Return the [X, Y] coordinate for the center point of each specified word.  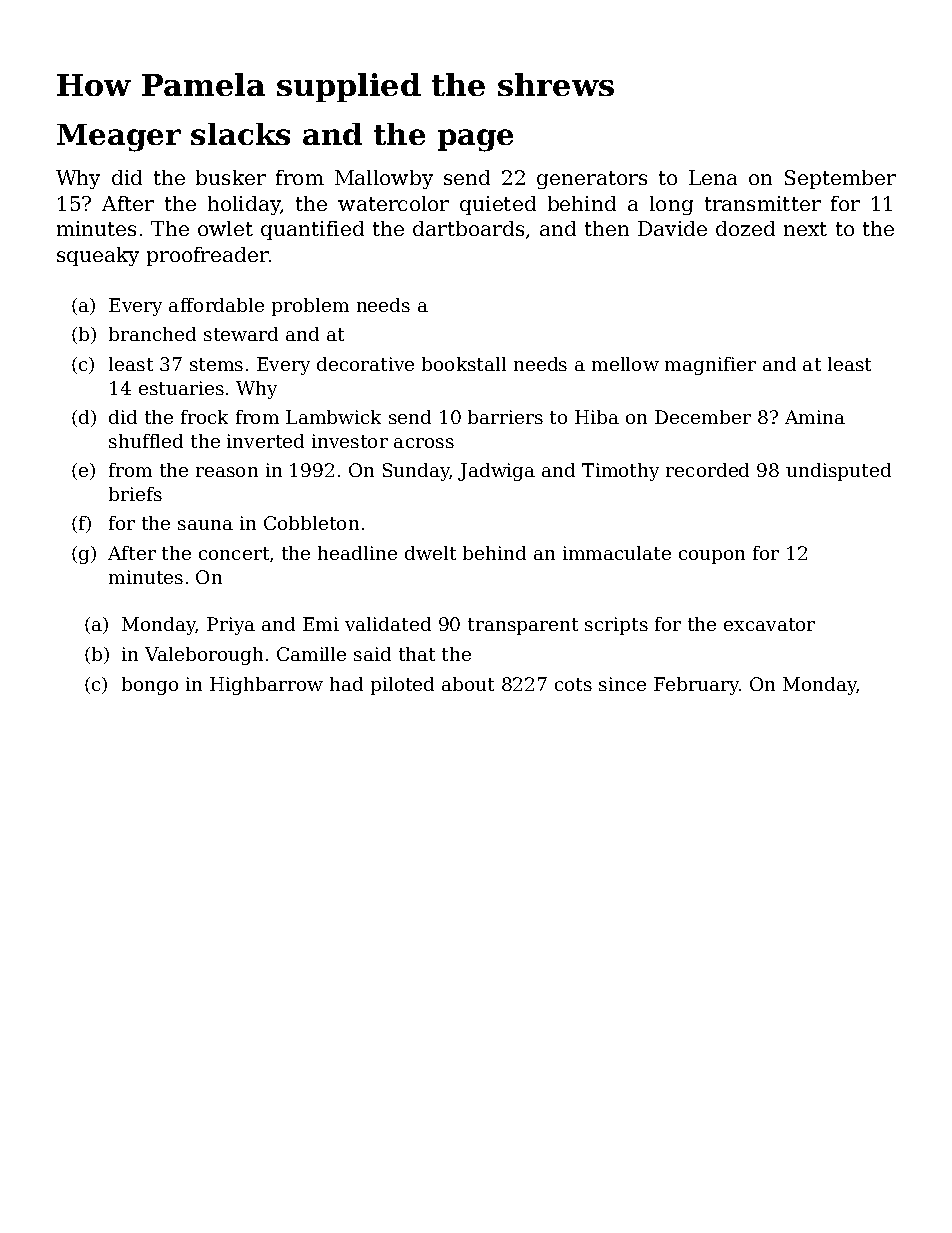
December [703, 417]
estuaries [181, 388]
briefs [135, 494]
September [840, 179]
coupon [712, 557]
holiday [244, 205]
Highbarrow [266, 686]
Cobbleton [311, 523]
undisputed [838, 472]
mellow [625, 364]
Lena [713, 177]
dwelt [430, 553]
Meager [119, 138]
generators [592, 180]
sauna [205, 525]
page [475, 140]
